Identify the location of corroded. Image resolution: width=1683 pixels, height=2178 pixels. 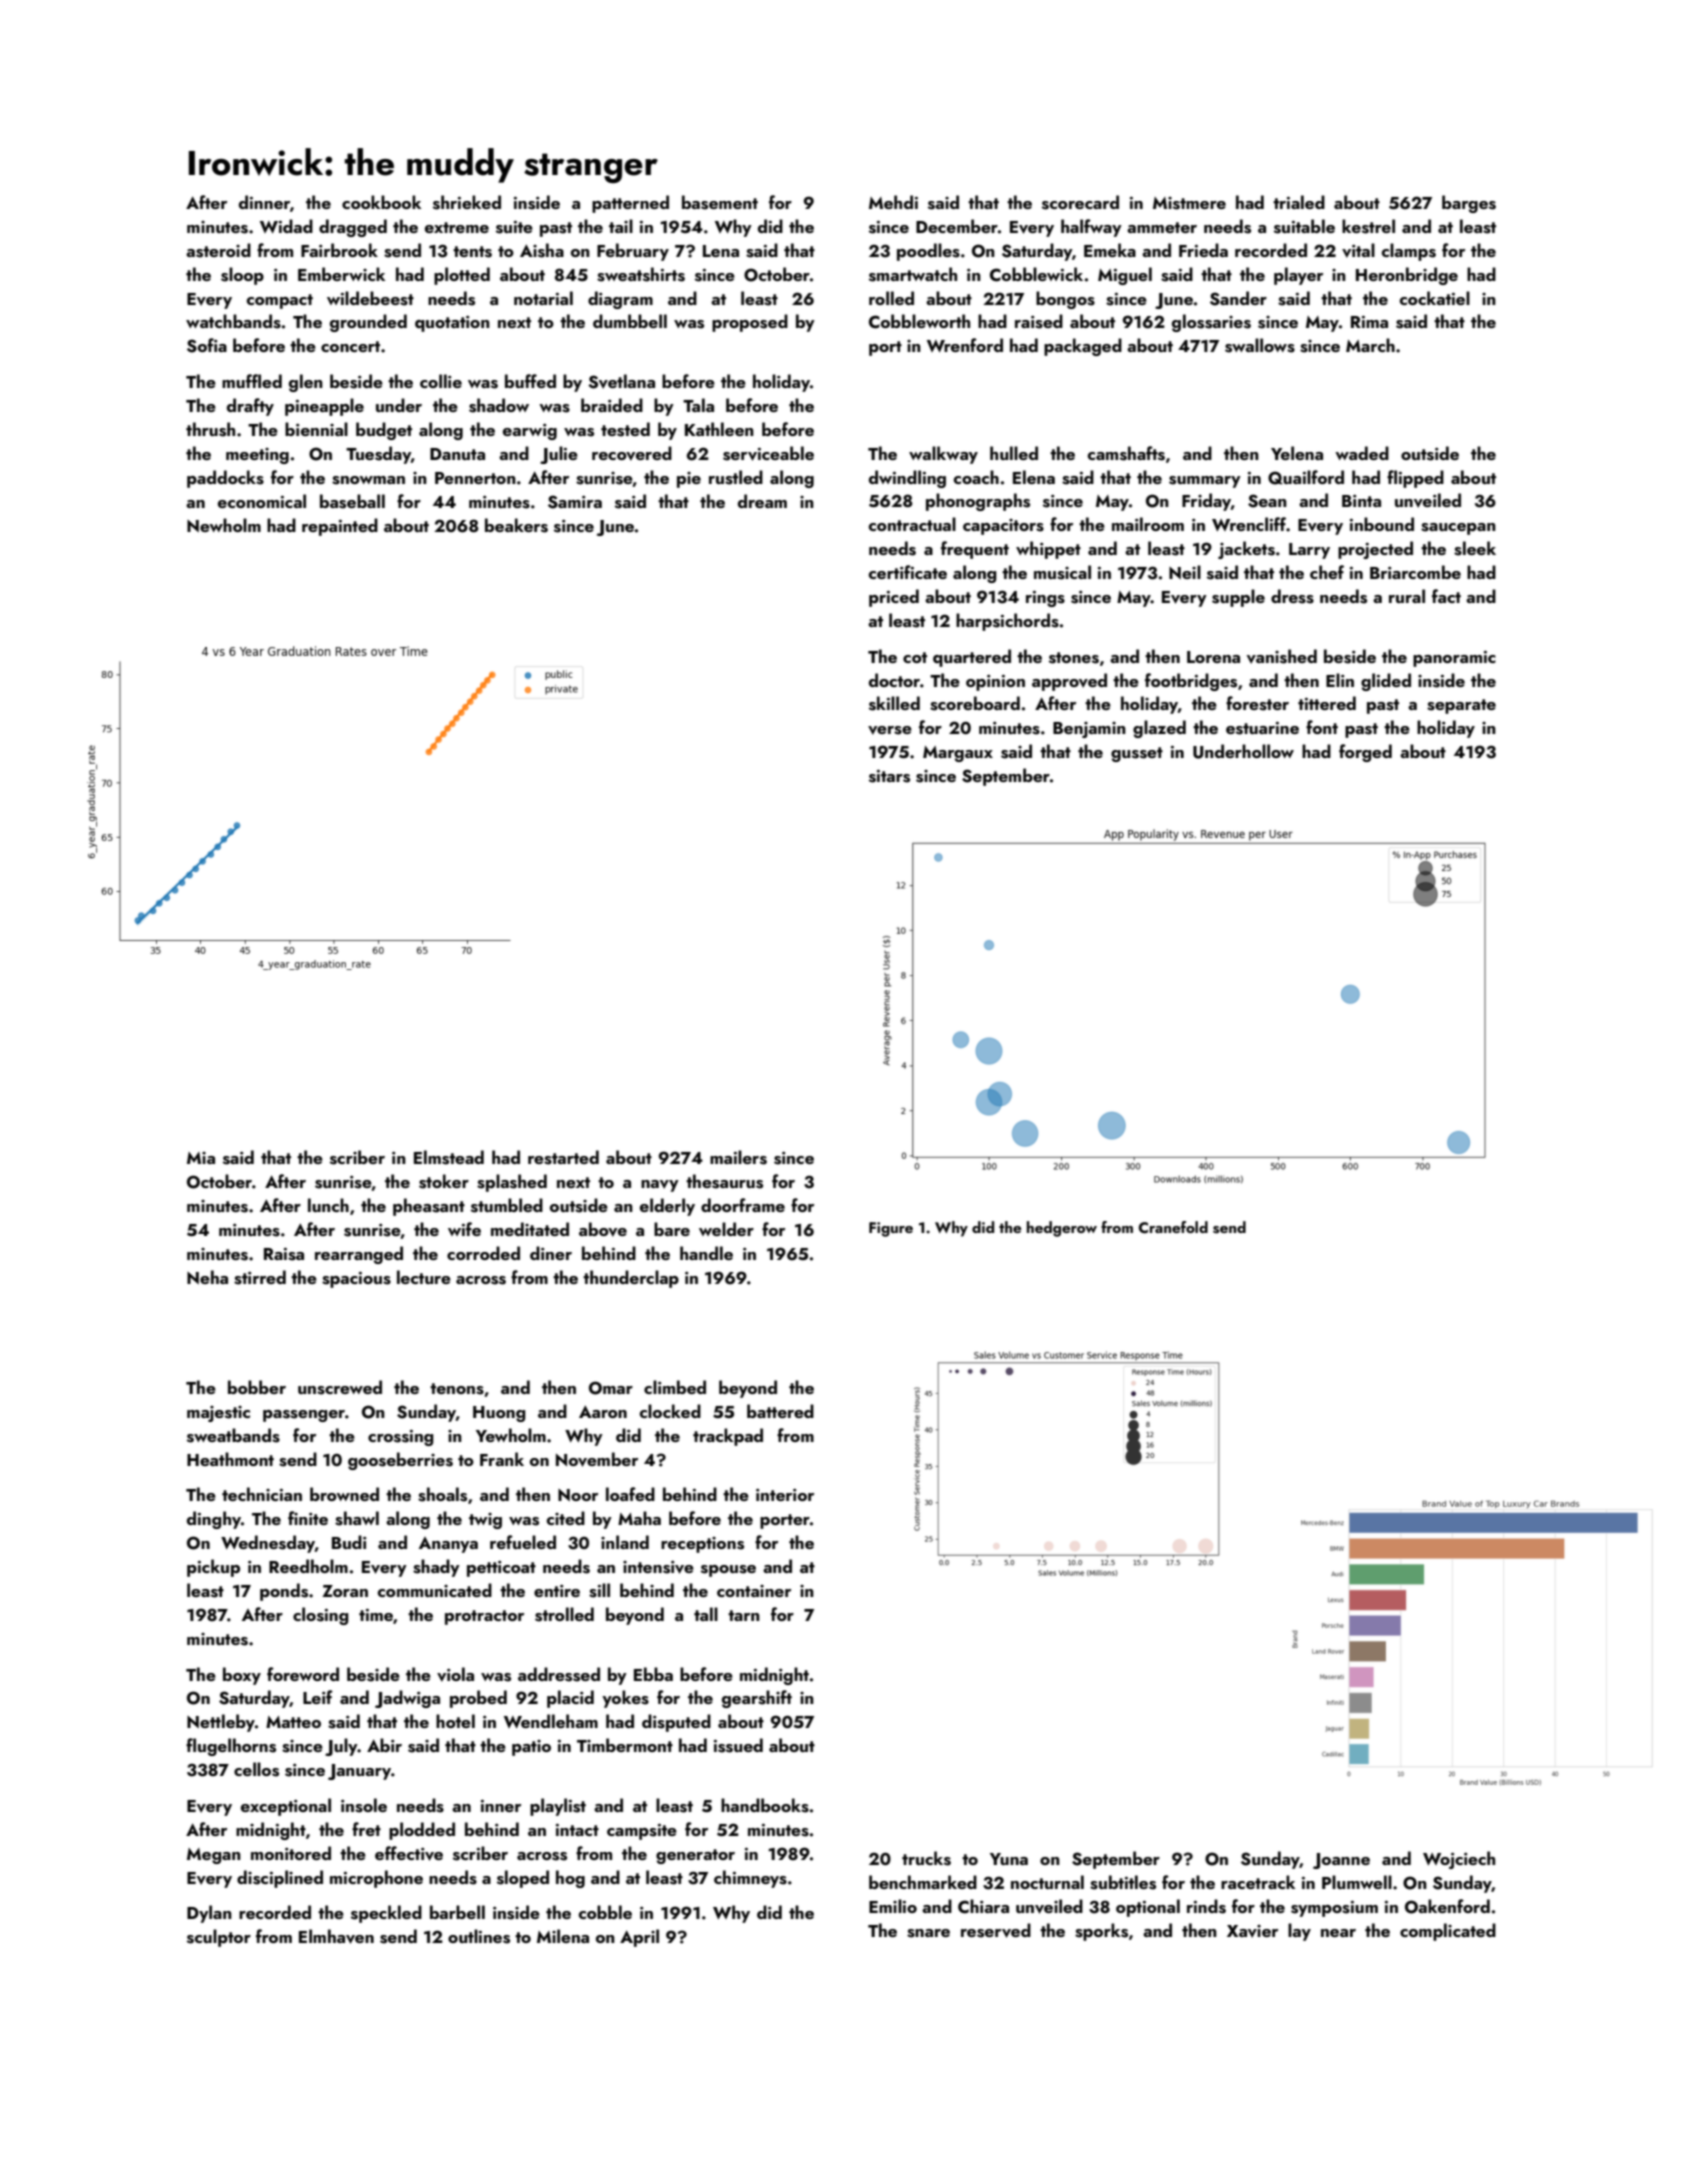
(483, 1253).
